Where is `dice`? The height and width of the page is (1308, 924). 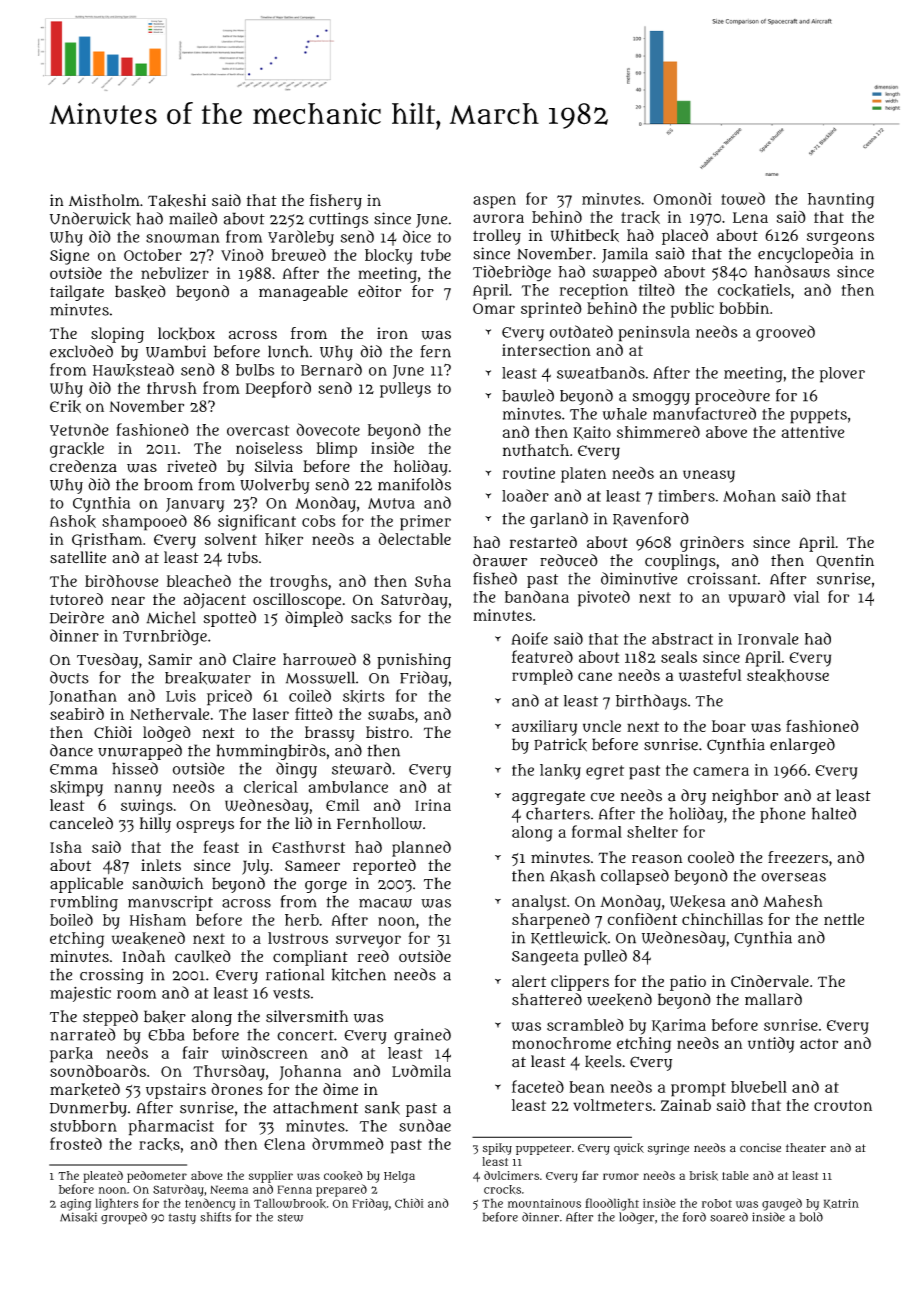
dice is located at coordinates (417, 236).
